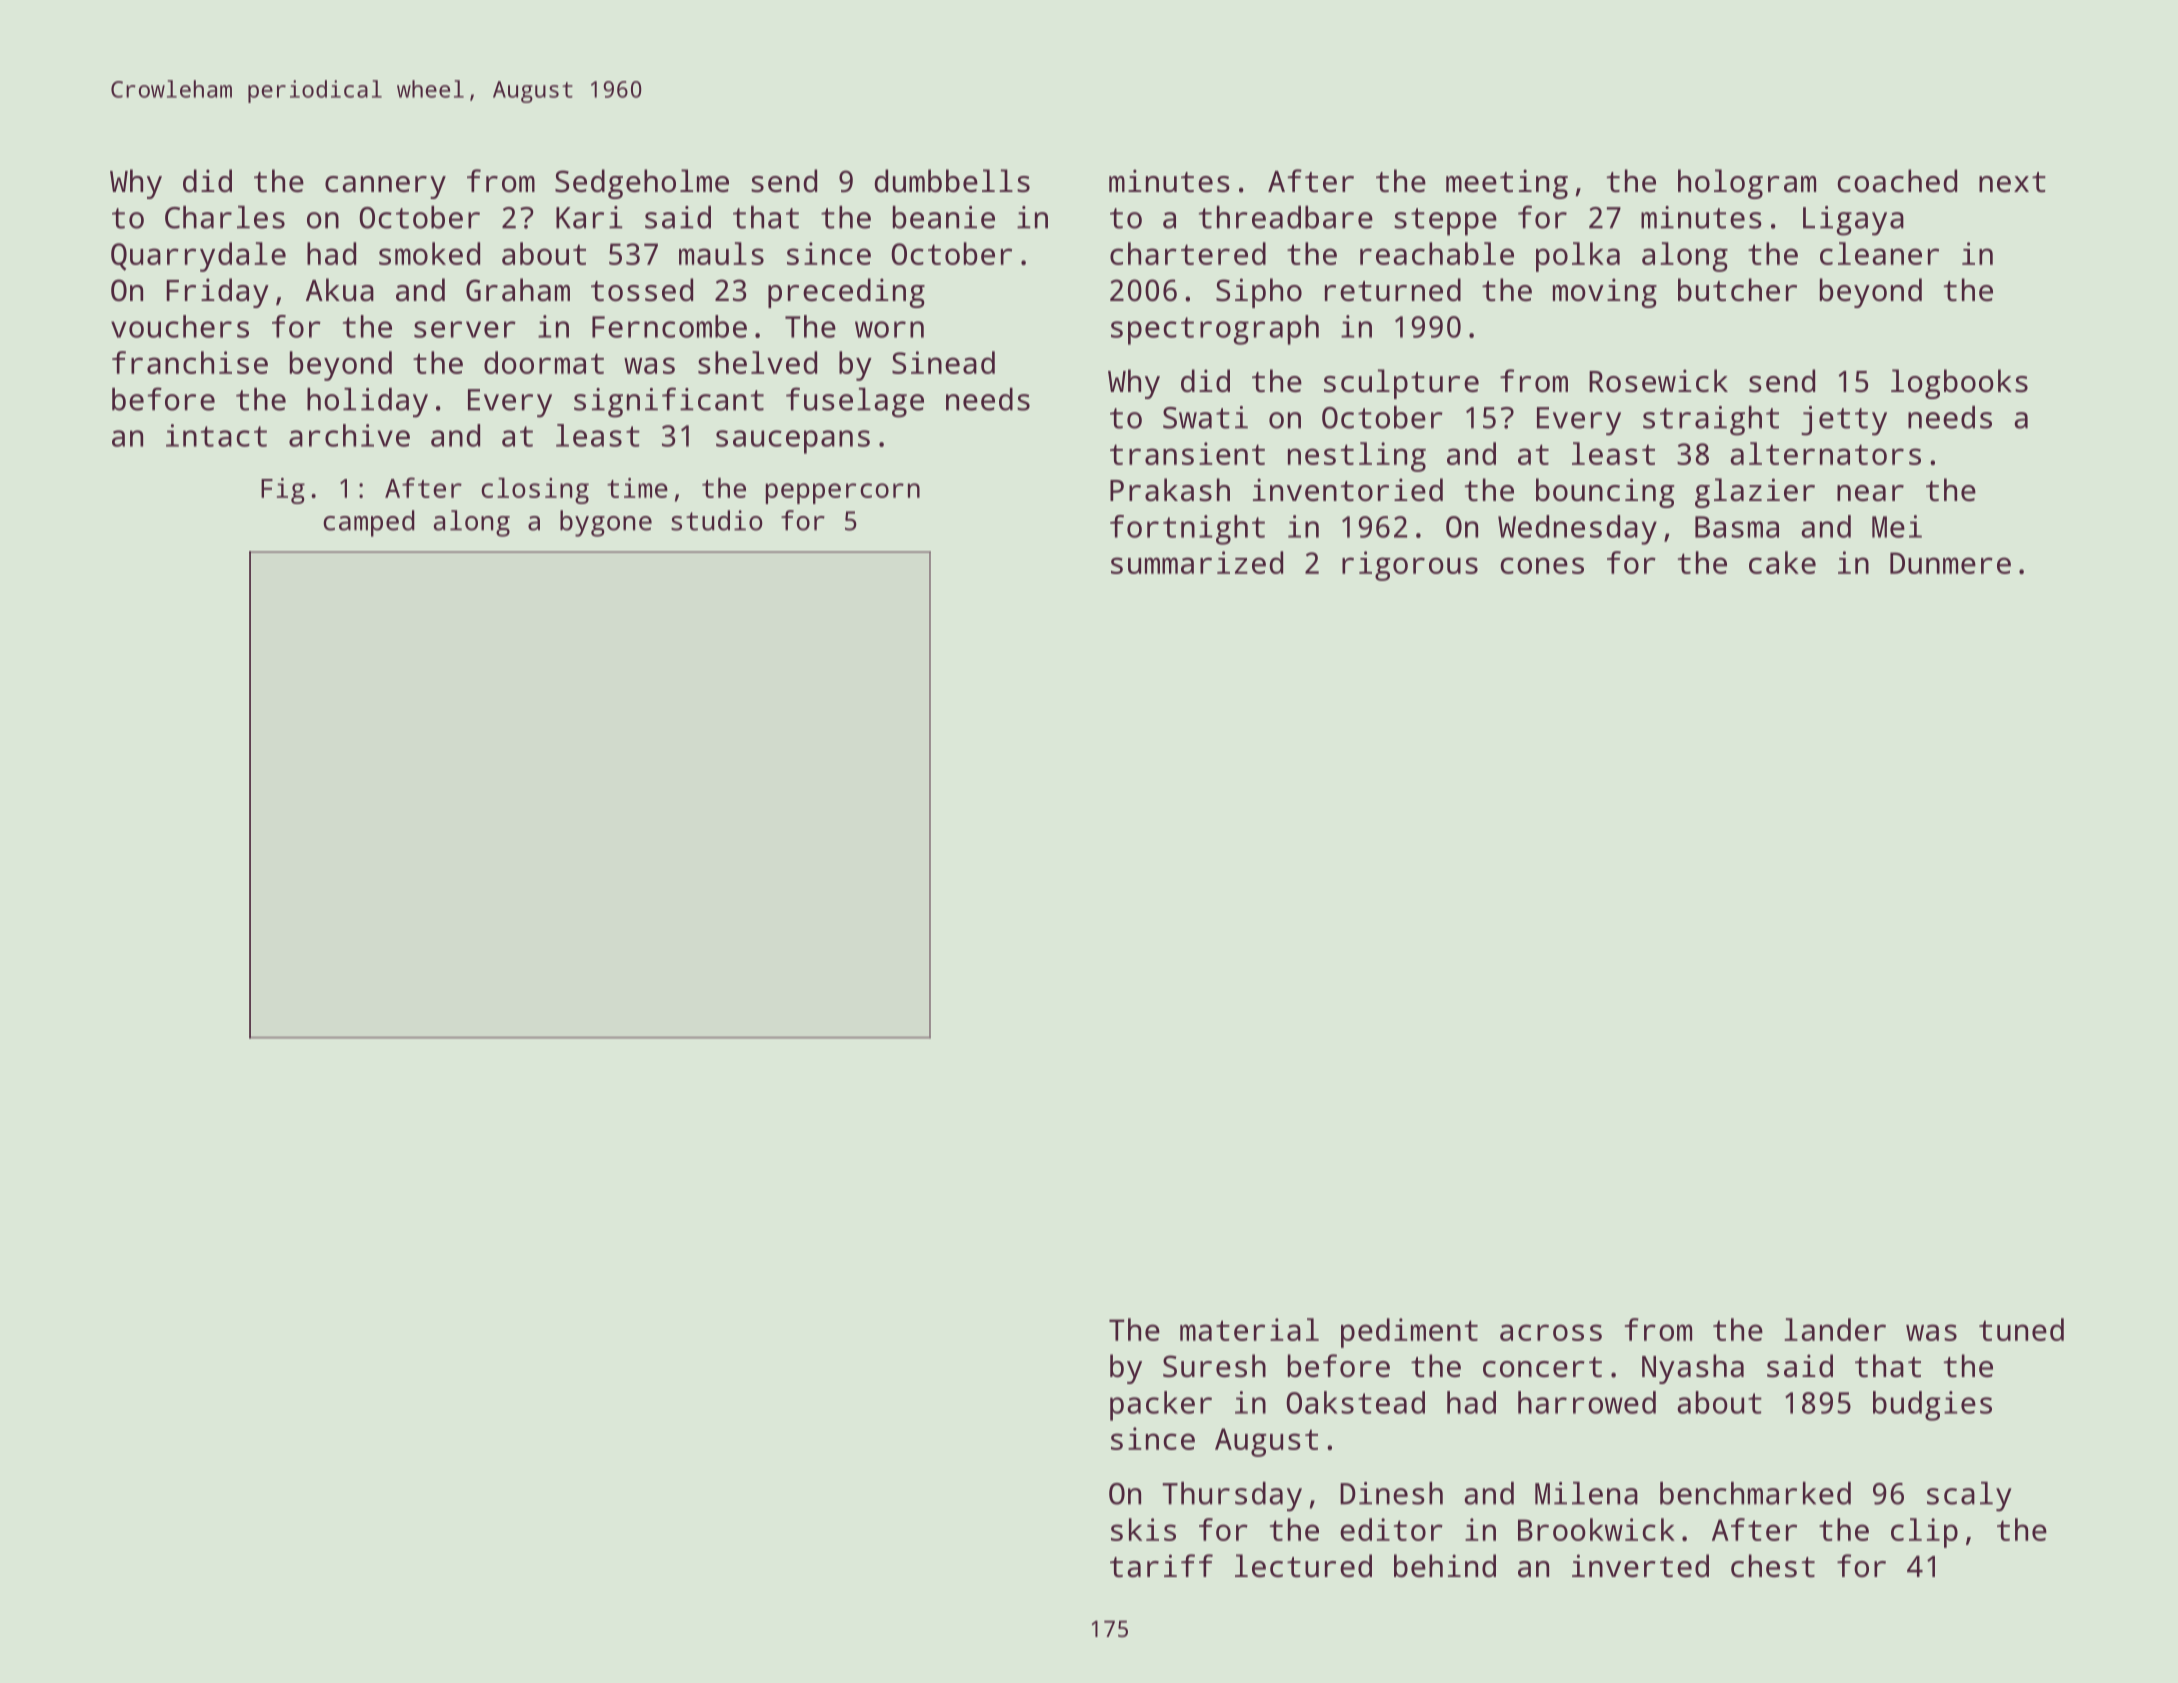 This page has width=2178, height=1683. I want to click on material, so click(1249, 1329).
